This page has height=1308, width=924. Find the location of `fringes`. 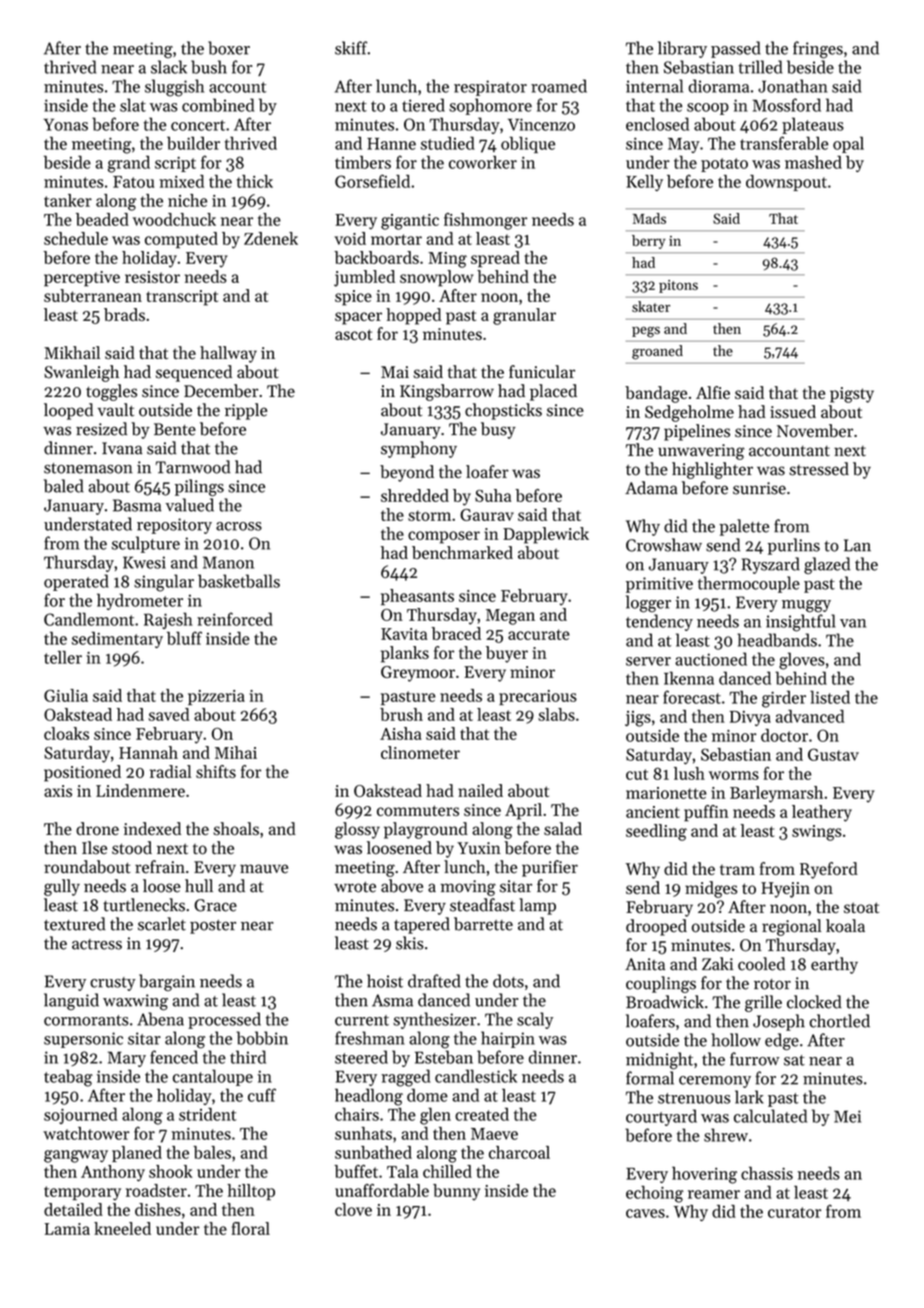

fringes is located at coordinates (818, 50).
